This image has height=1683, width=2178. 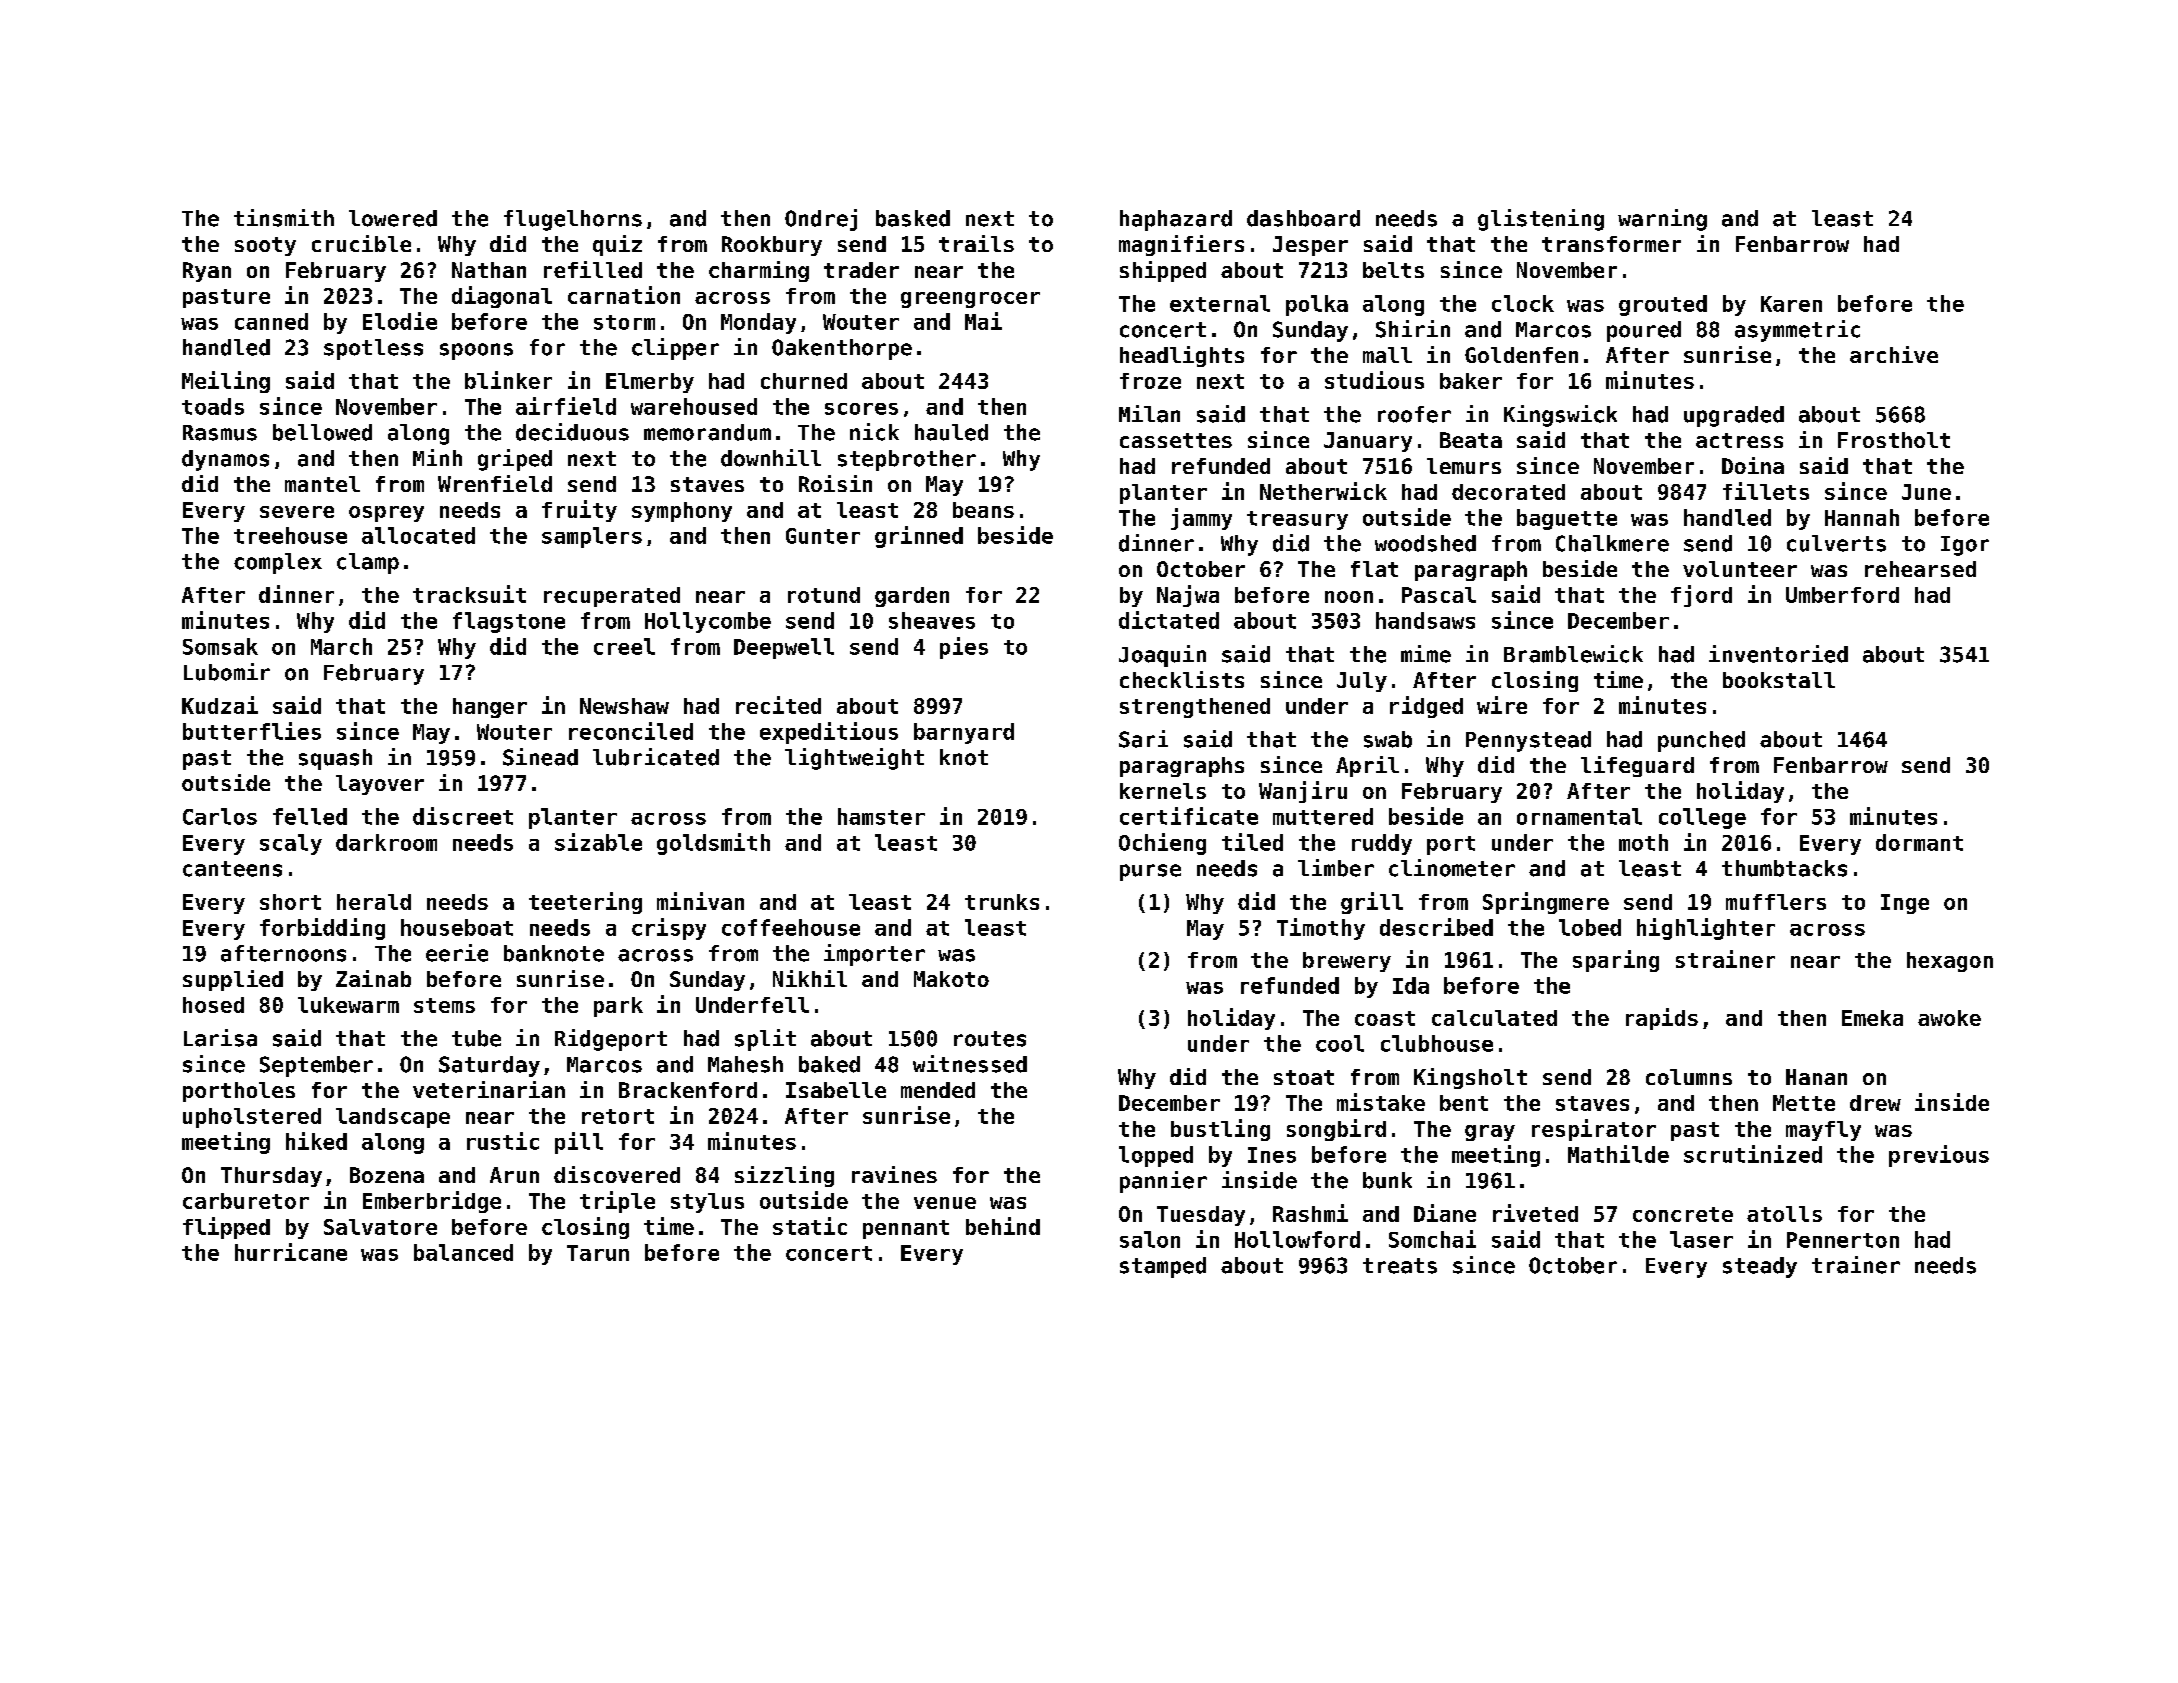 I want to click on college, so click(x=1702, y=818).
